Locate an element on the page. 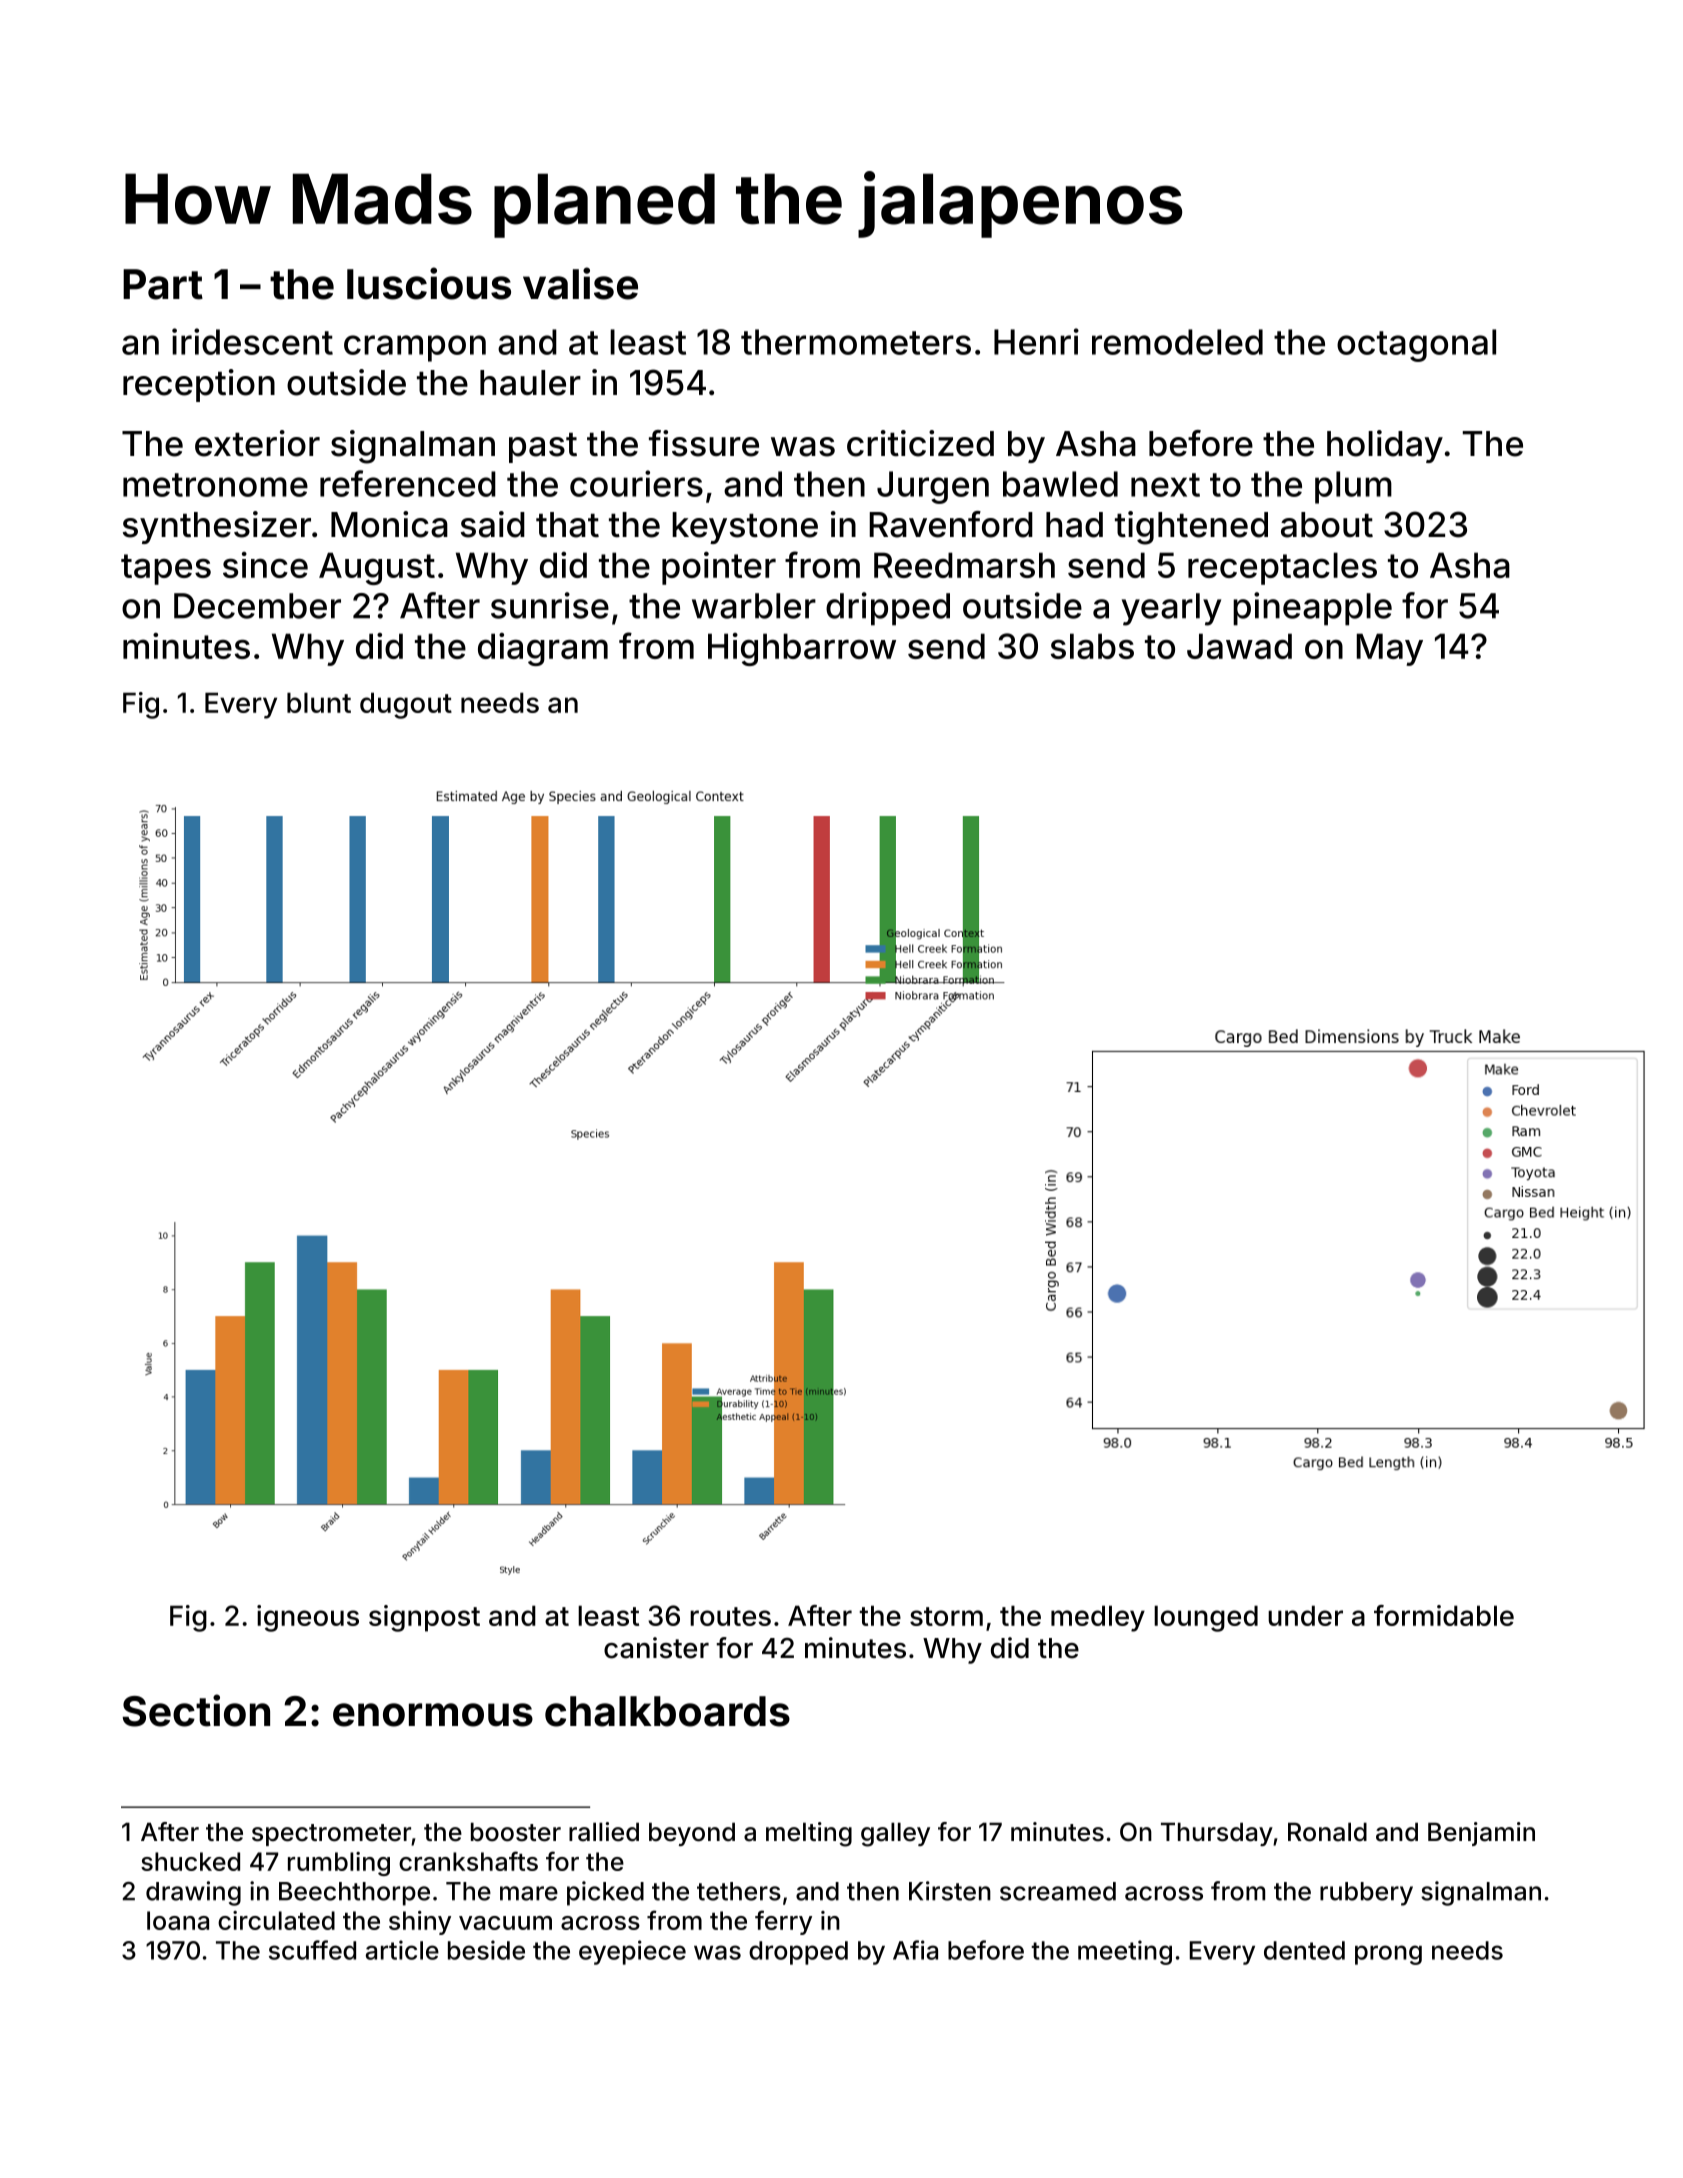 This document has width=1683, height=2178. Henri is located at coordinates (1036, 341).
